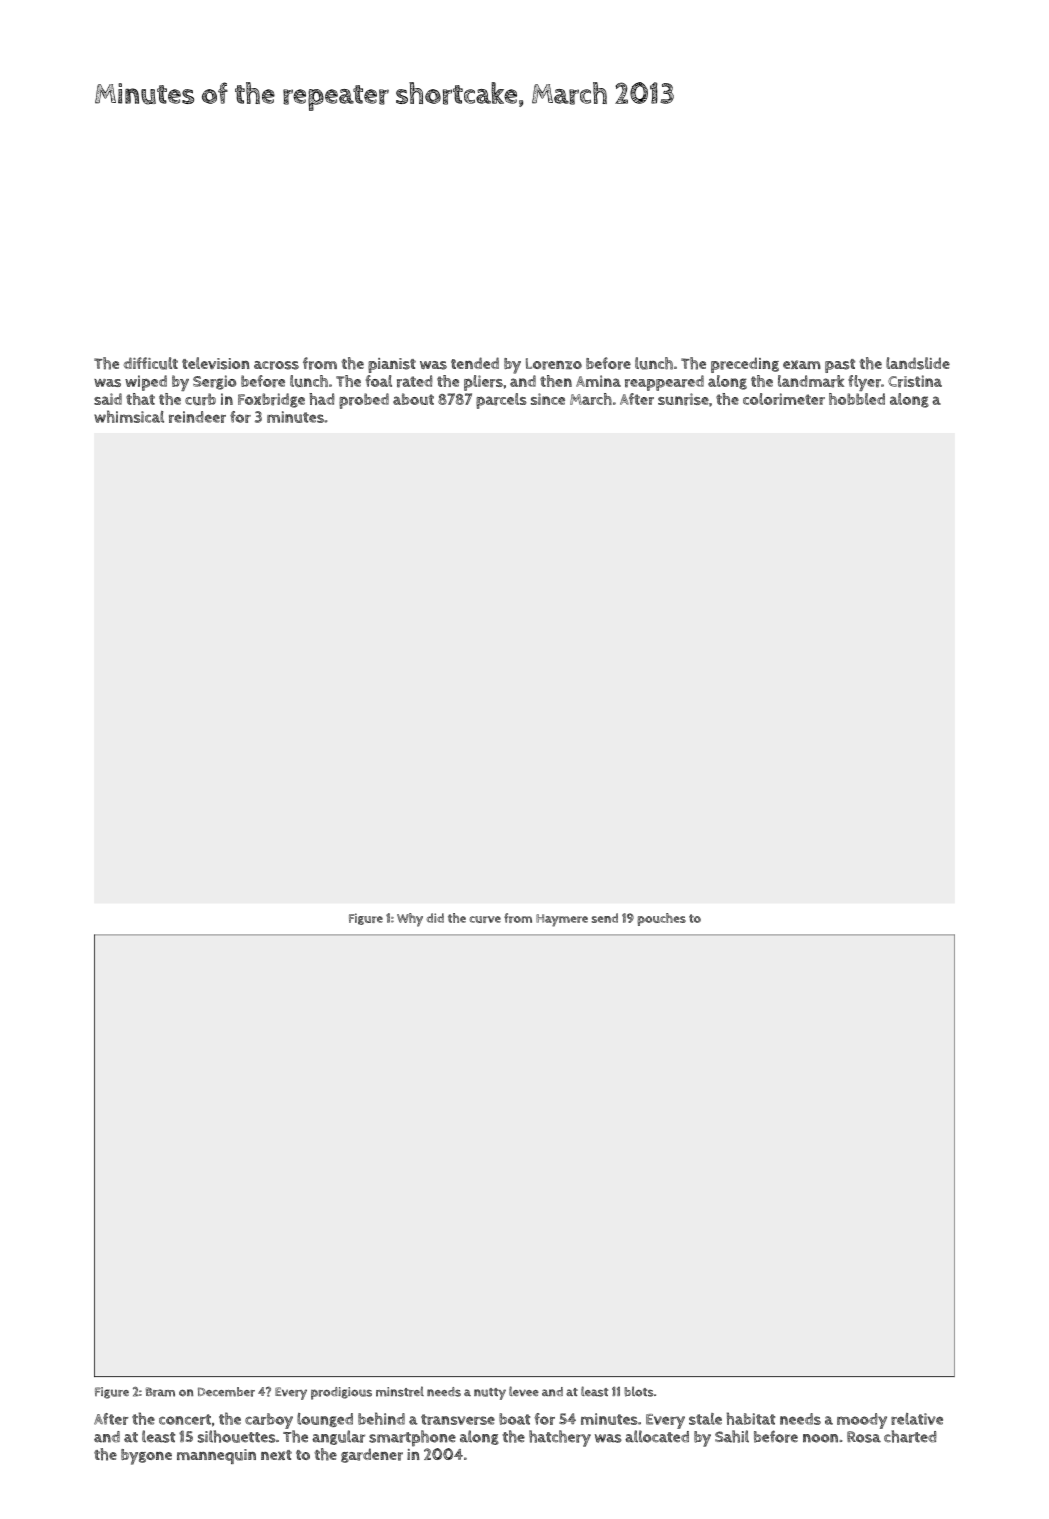 This screenshot has height=1519, width=1049. Describe the element at coordinates (216, 363) in the screenshot. I see `television` at that location.
